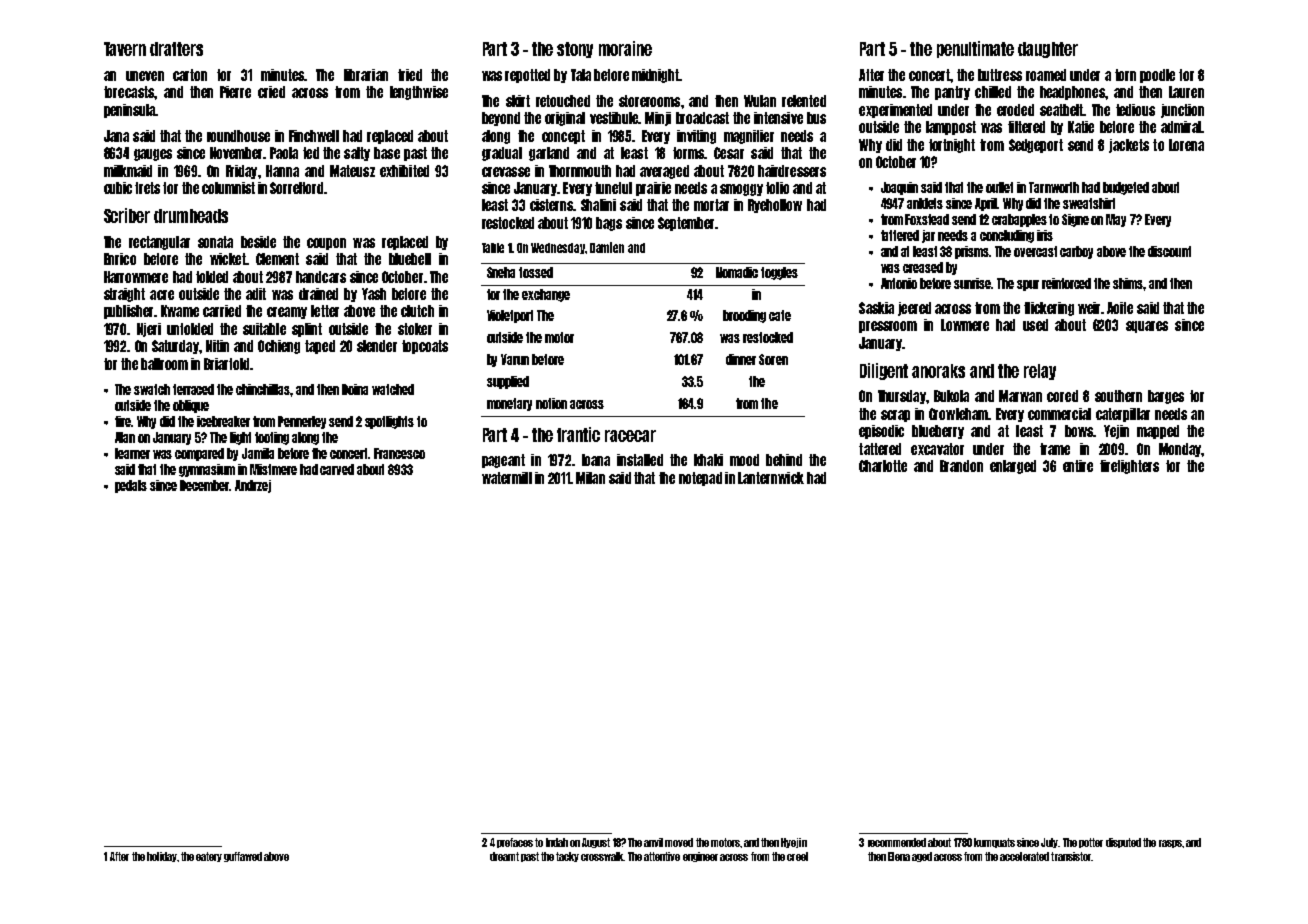 The width and height of the document is (1308, 924). What do you see at coordinates (243, 857) in the document?
I see `guffawed` at bounding box center [243, 857].
